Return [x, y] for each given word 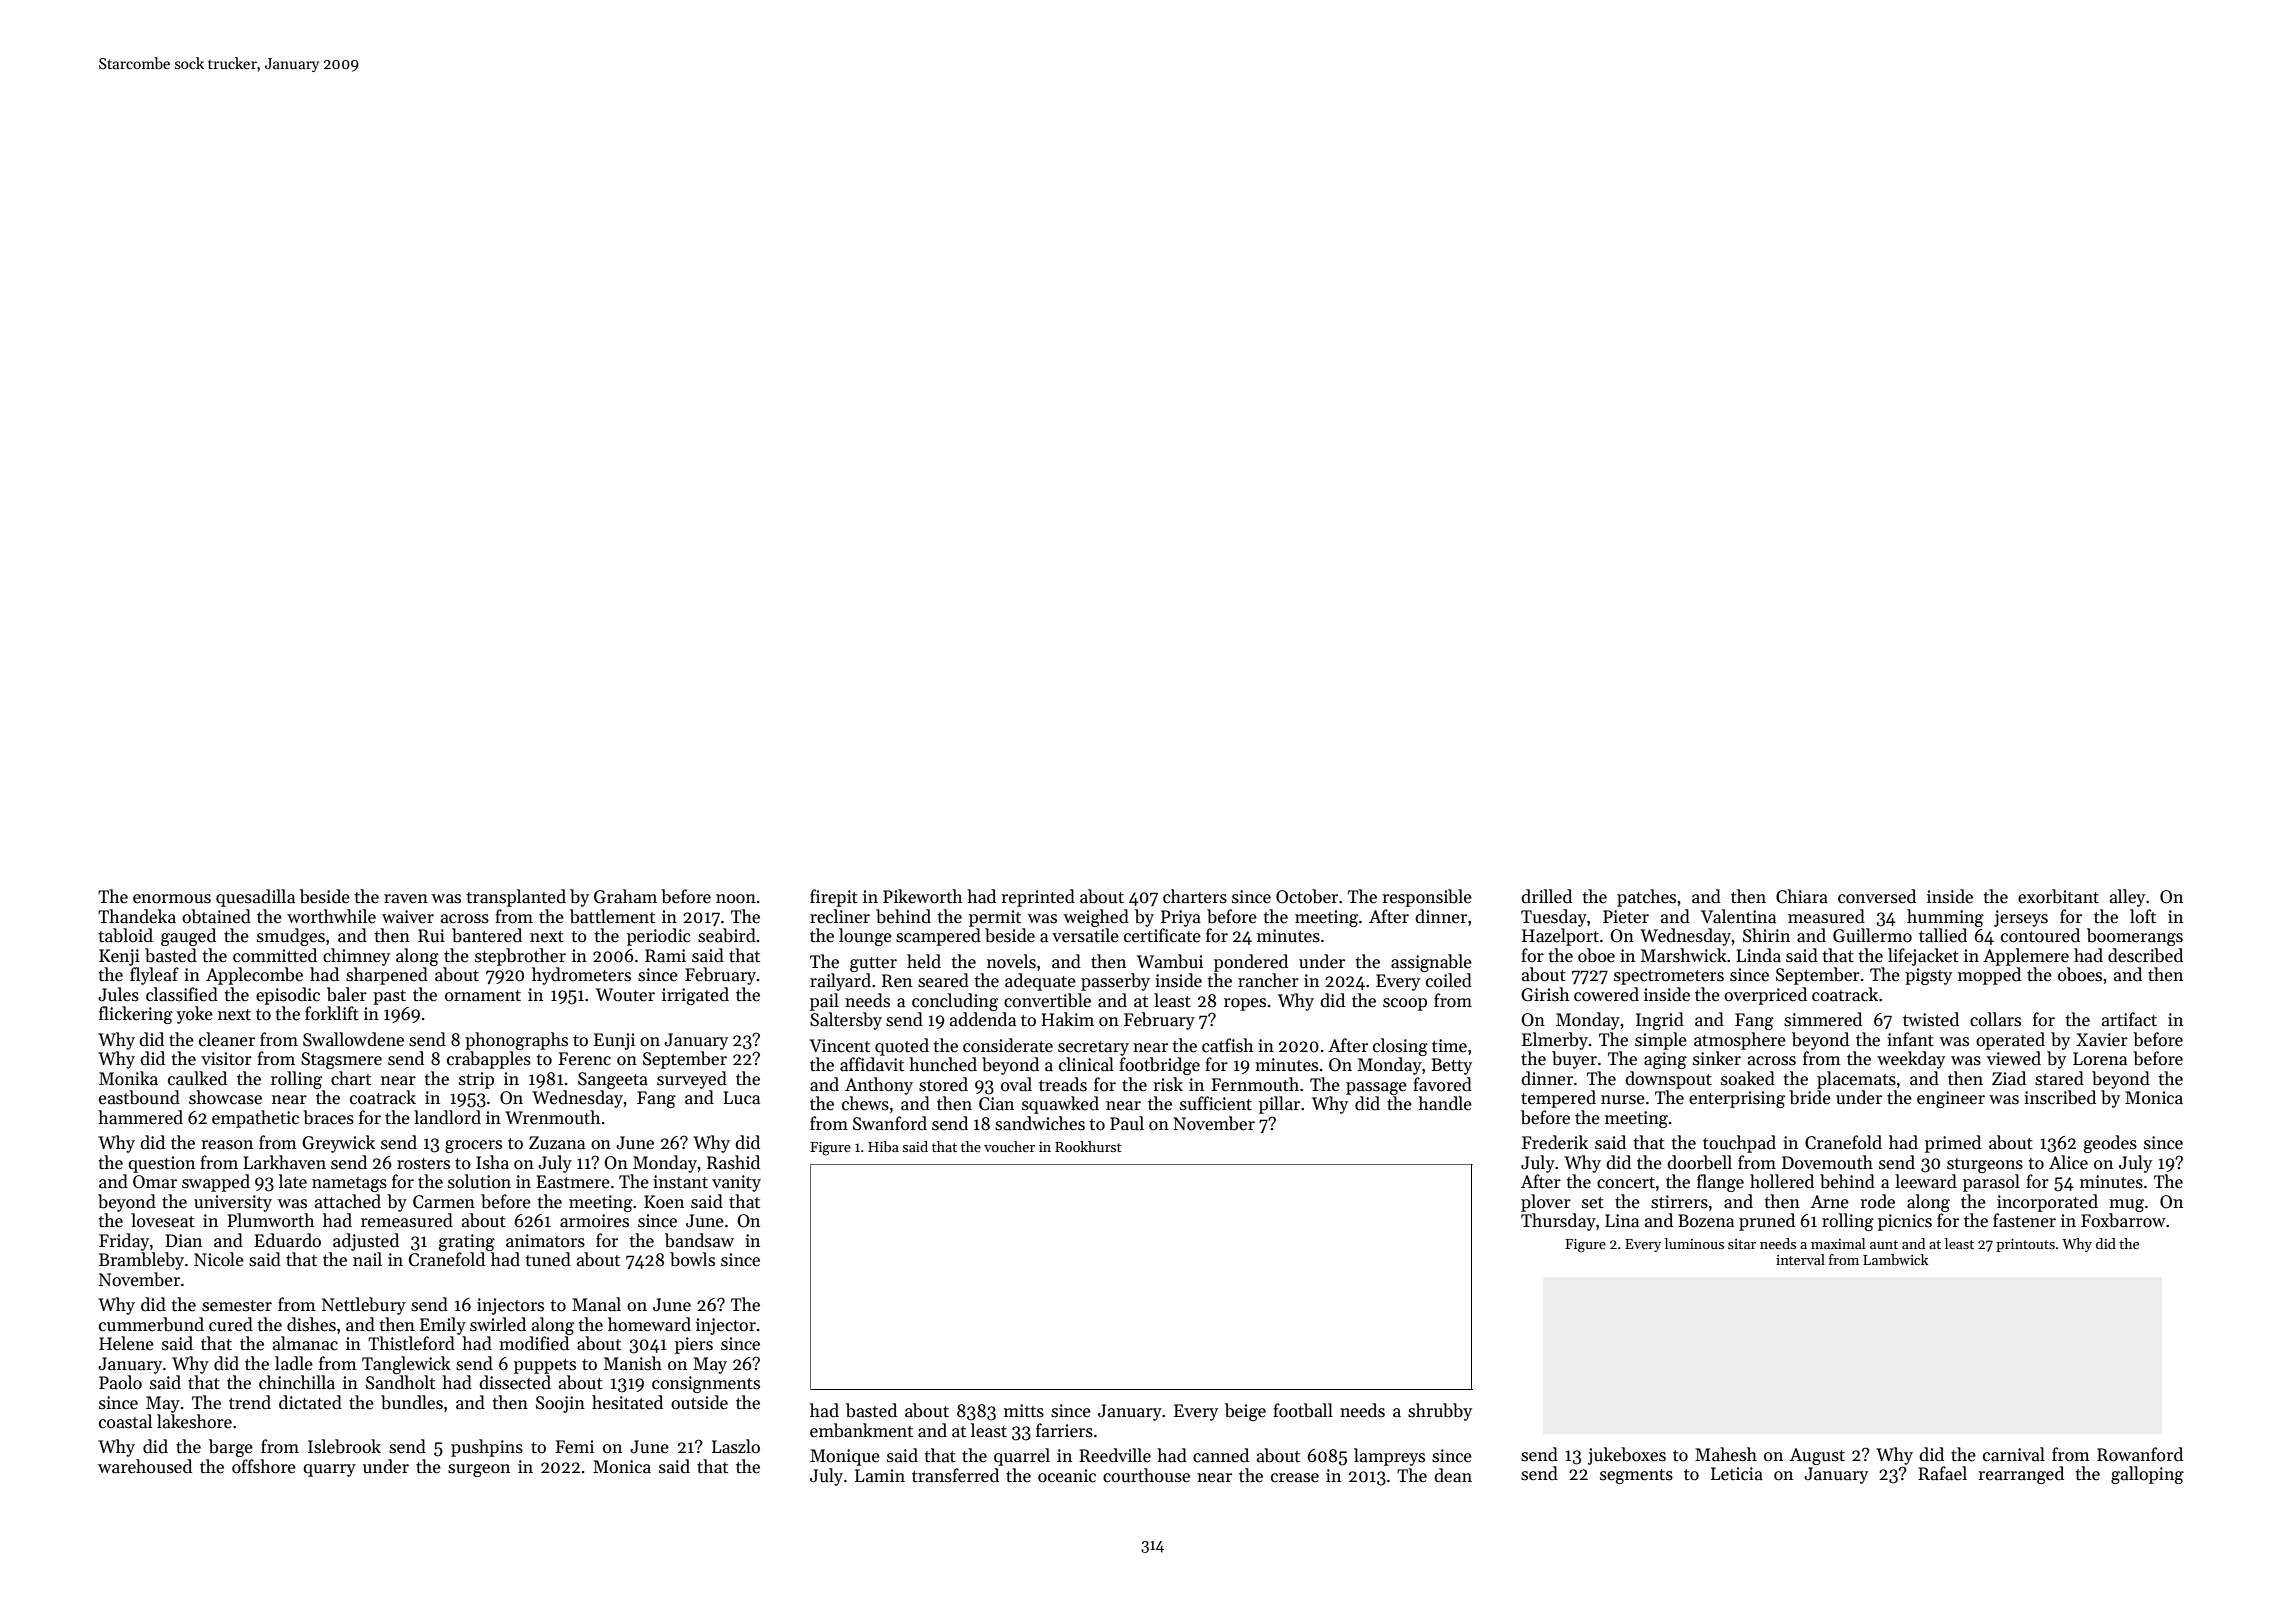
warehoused [145, 1466]
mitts [1024, 1411]
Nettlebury [364, 1306]
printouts [2025, 1245]
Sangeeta [613, 1080]
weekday [1911, 1060]
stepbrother [520, 957]
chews [865, 1103]
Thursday [1558, 1222]
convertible [1047, 1000]
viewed [2014, 1058]
